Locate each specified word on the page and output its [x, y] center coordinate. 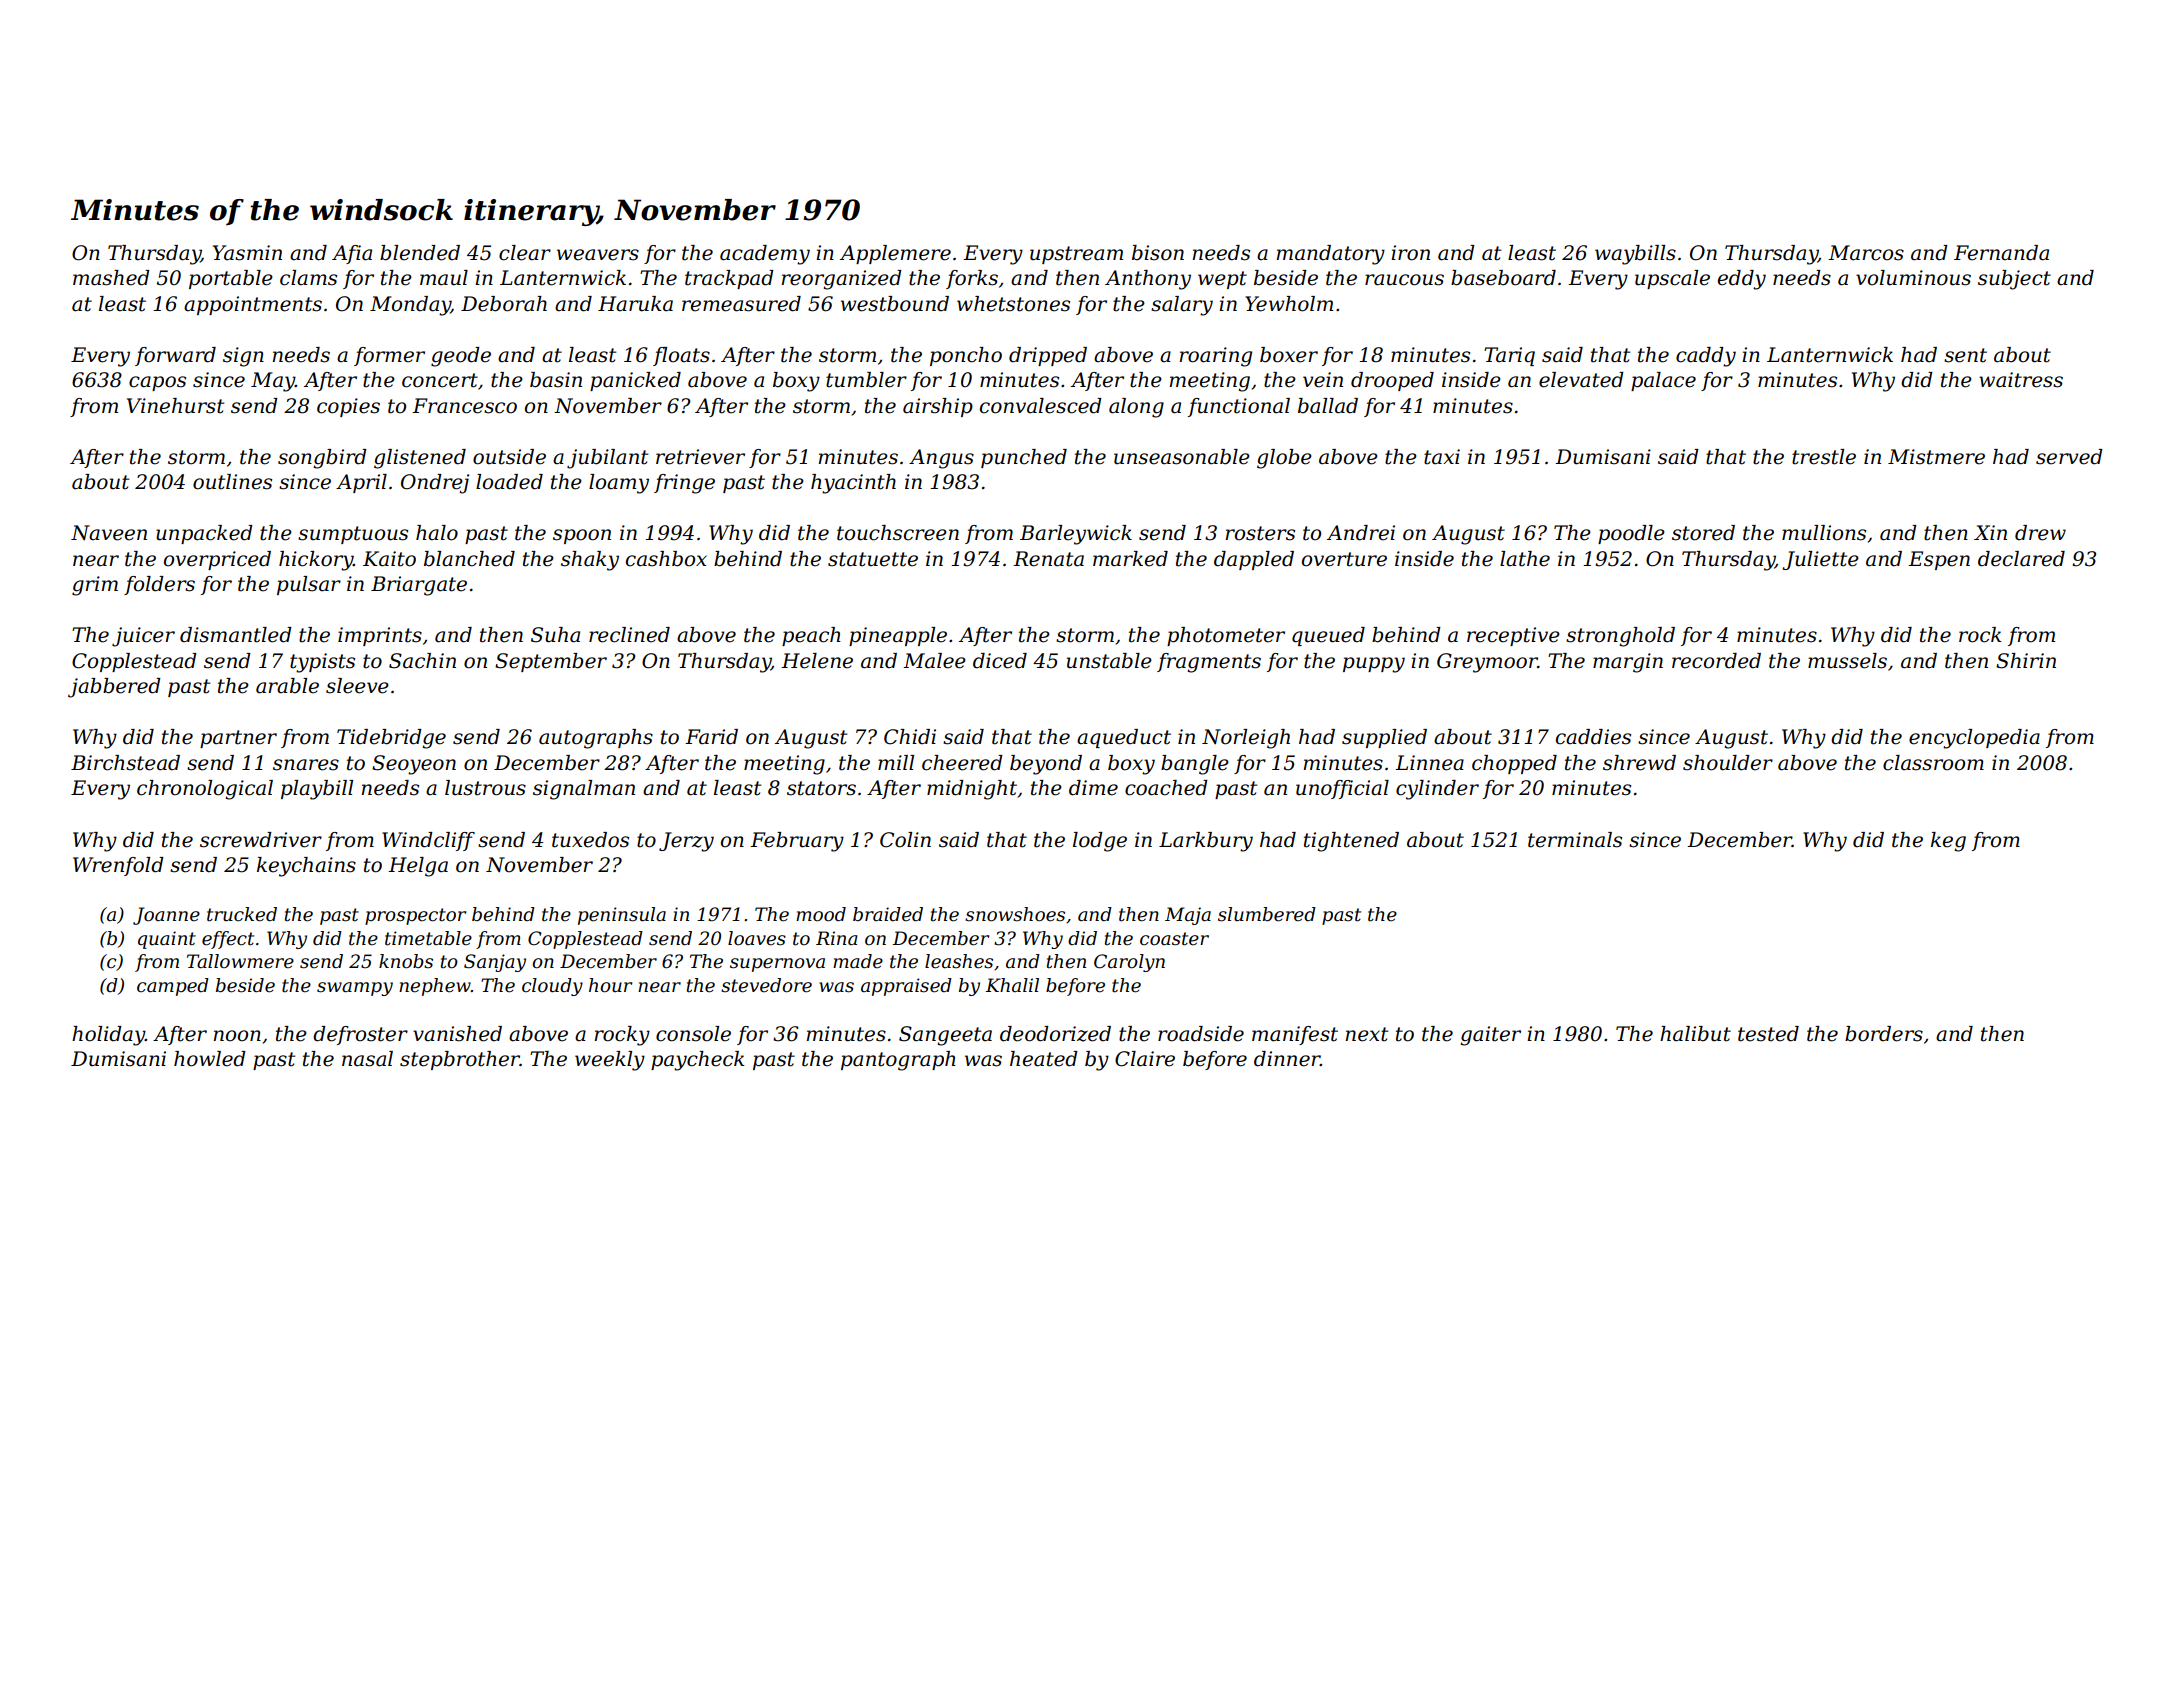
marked [1130, 559]
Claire [1145, 1059]
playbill [317, 790]
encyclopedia [1974, 739]
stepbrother [460, 1060]
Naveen [109, 533]
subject [2014, 280]
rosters [1260, 533]
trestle [1824, 457]
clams [308, 278]
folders [159, 585]
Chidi [910, 737]
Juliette [1821, 560]
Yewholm [1289, 304]
